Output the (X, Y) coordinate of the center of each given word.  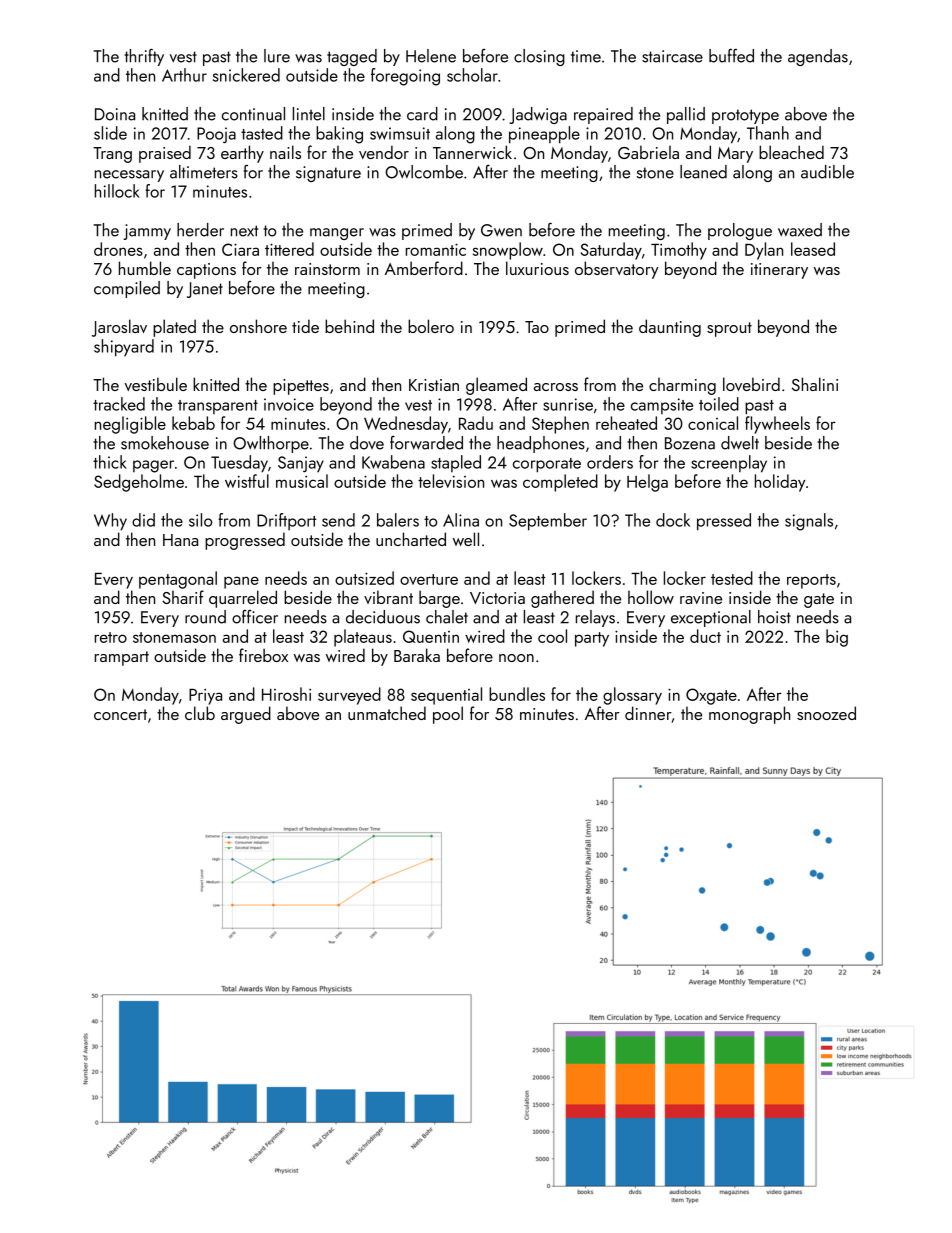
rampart (122, 658)
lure (277, 56)
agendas (818, 57)
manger (337, 234)
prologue (740, 231)
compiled (127, 289)
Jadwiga (538, 115)
